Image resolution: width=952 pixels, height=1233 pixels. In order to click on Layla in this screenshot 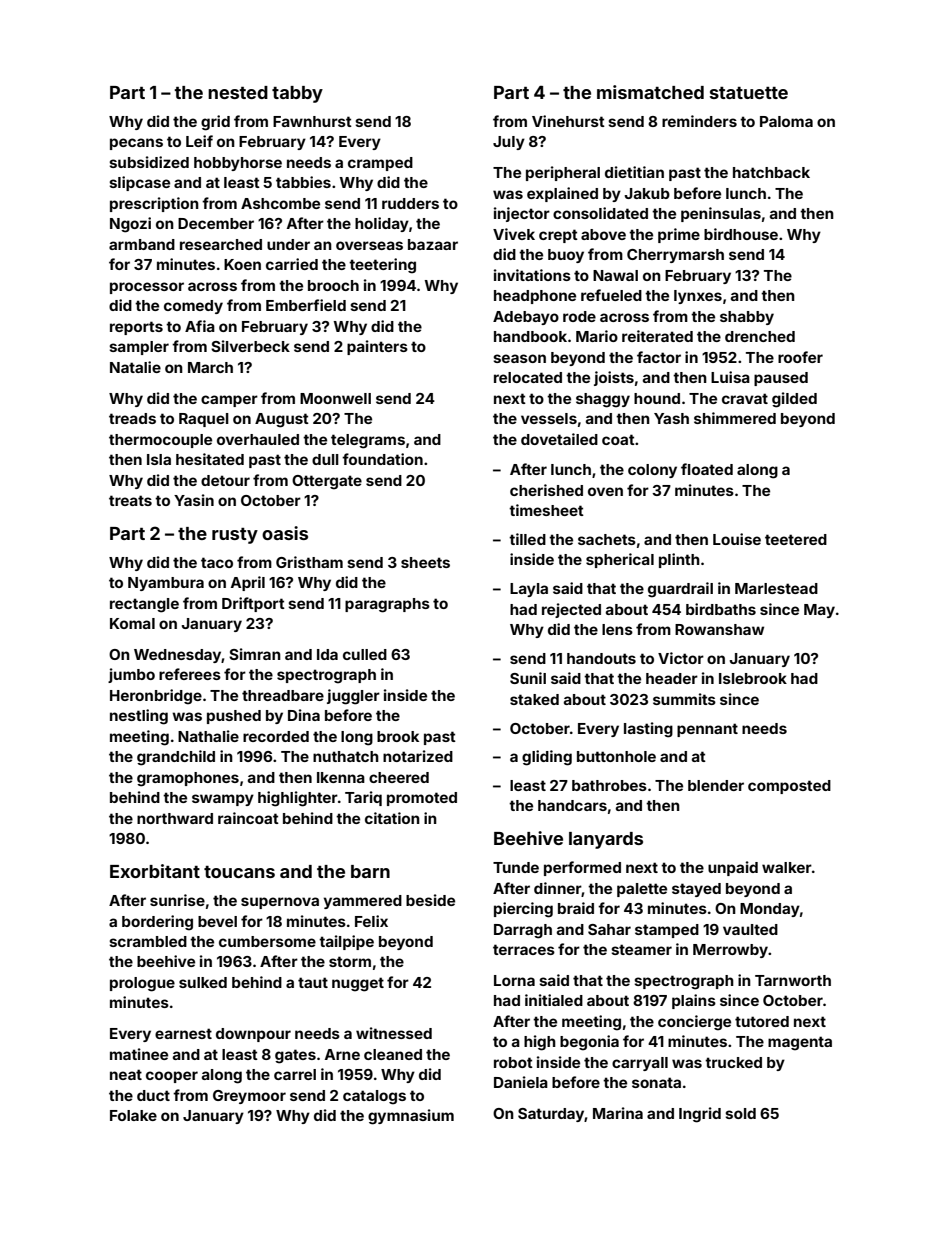, I will do `click(529, 590)`.
